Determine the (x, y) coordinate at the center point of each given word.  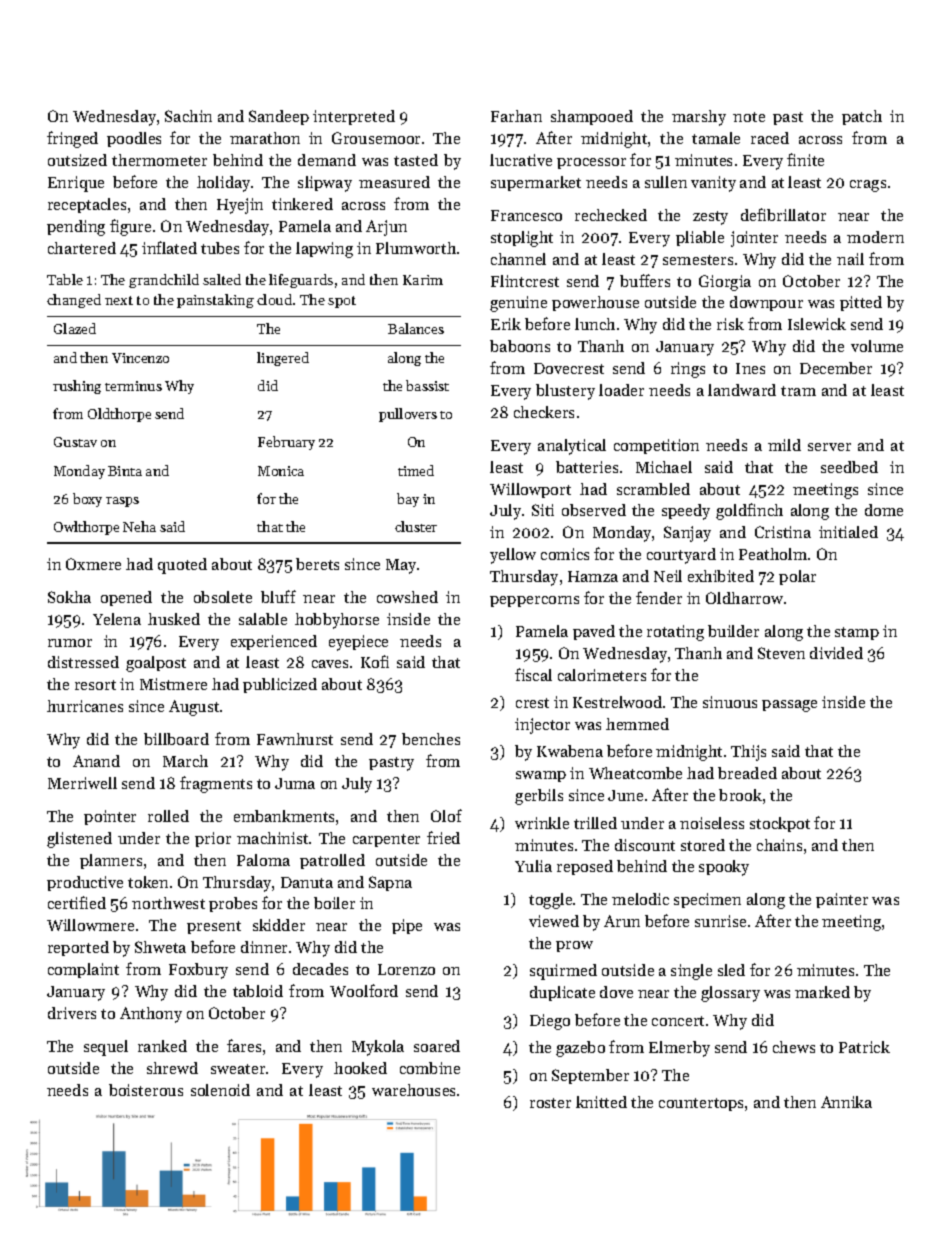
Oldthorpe (119, 415)
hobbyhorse (337, 621)
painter (842, 900)
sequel (106, 1048)
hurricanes (85, 706)
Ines (750, 368)
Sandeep (279, 117)
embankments (284, 816)
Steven (781, 653)
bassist (427, 385)
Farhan (516, 116)
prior (213, 839)
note (749, 117)
